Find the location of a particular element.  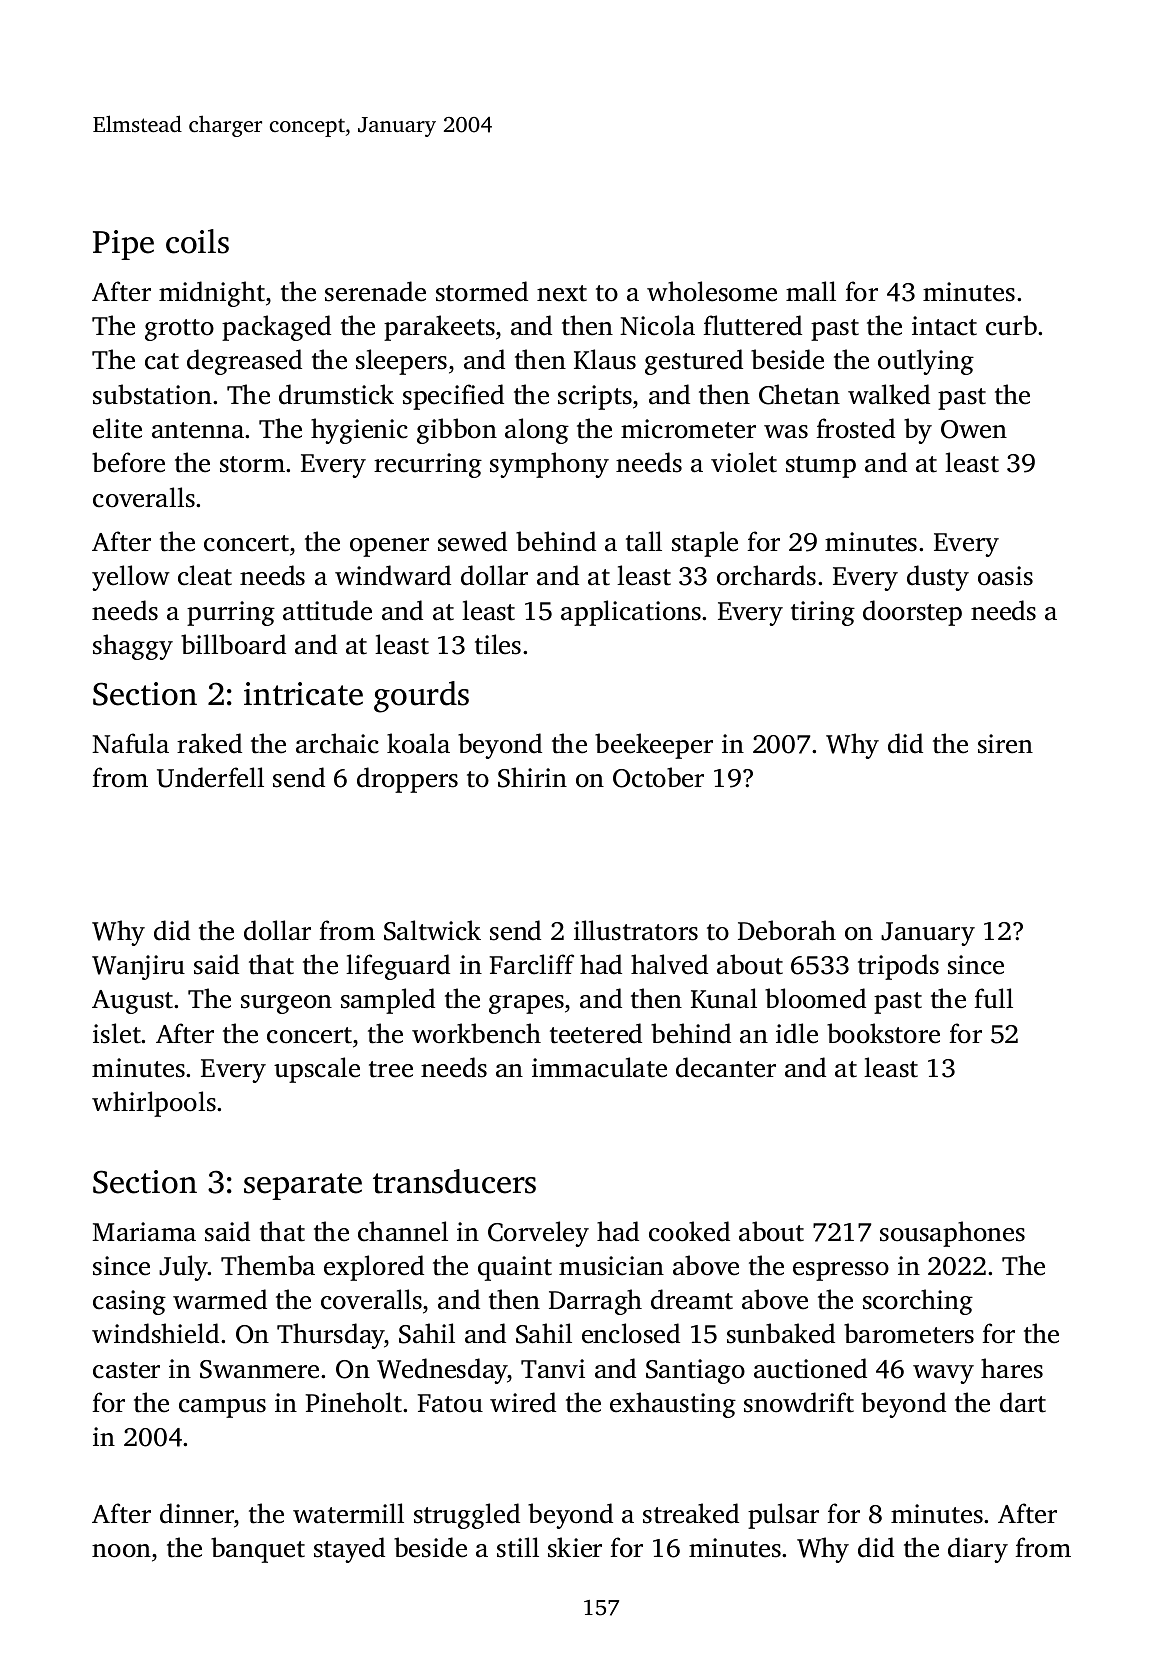

dart is located at coordinates (1023, 1402).
